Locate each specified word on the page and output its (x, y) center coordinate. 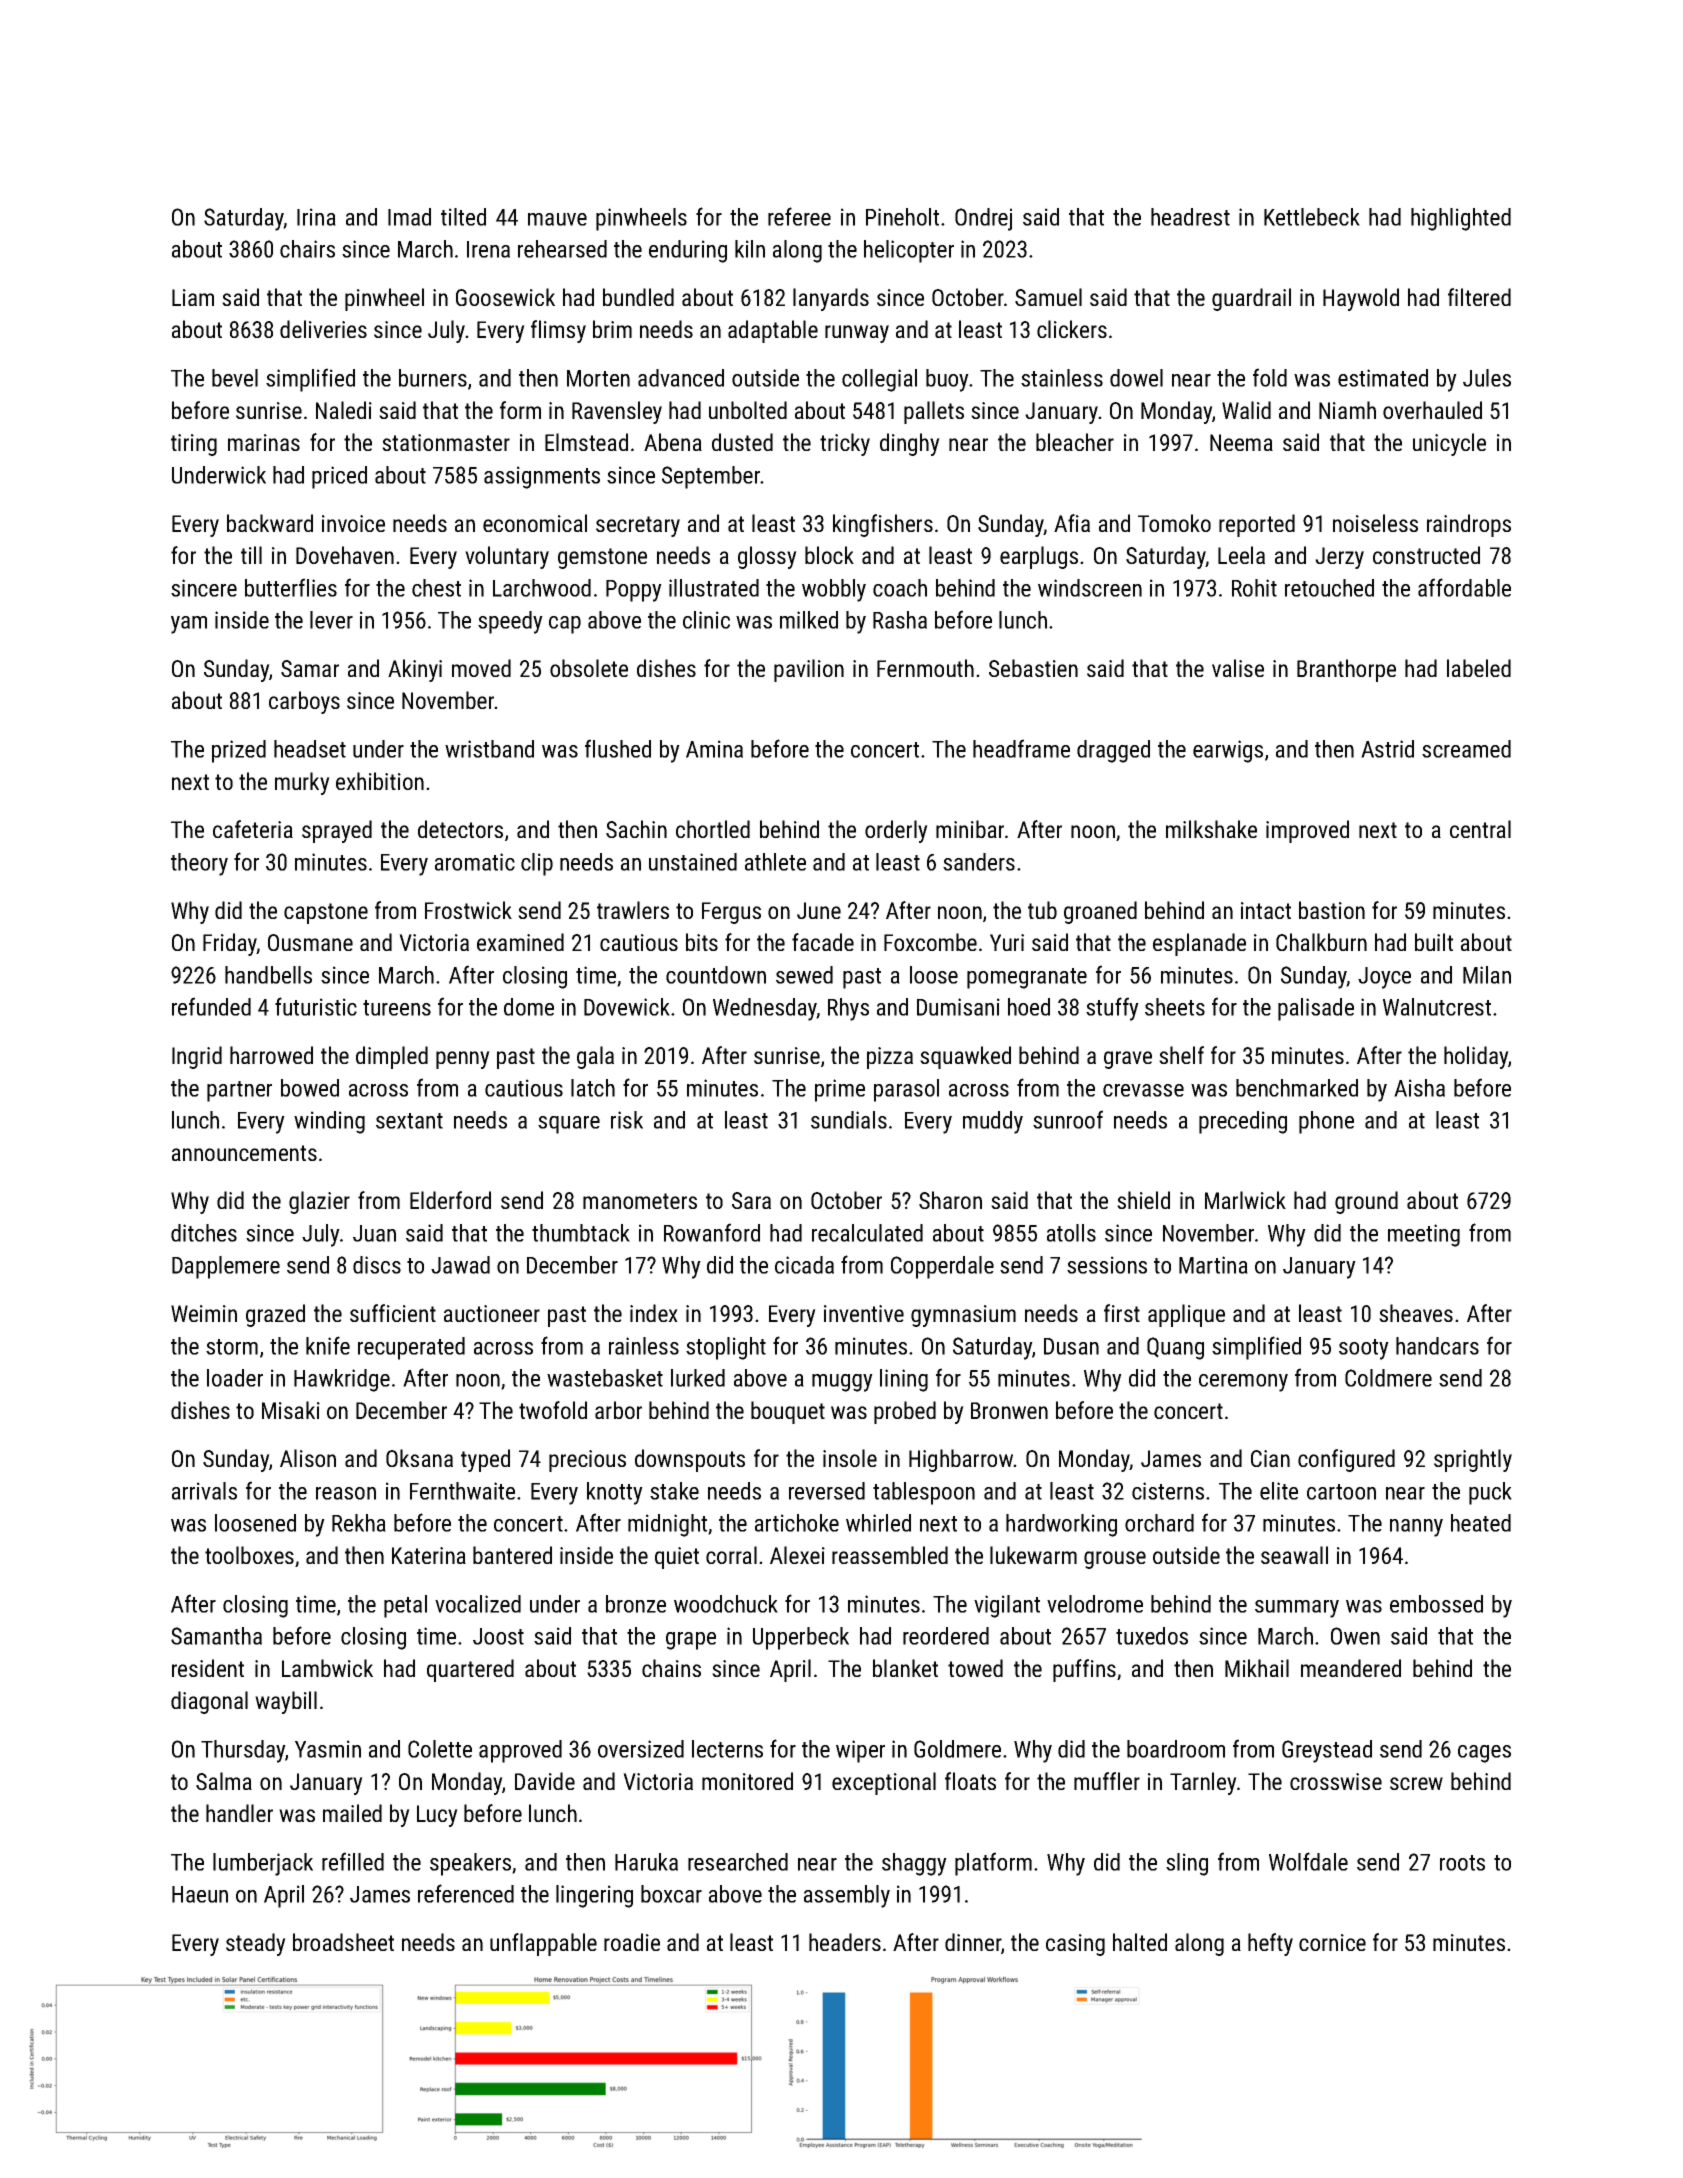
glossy (767, 557)
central (1480, 829)
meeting (1424, 1235)
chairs (307, 249)
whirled (878, 1523)
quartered (470, 1670)
